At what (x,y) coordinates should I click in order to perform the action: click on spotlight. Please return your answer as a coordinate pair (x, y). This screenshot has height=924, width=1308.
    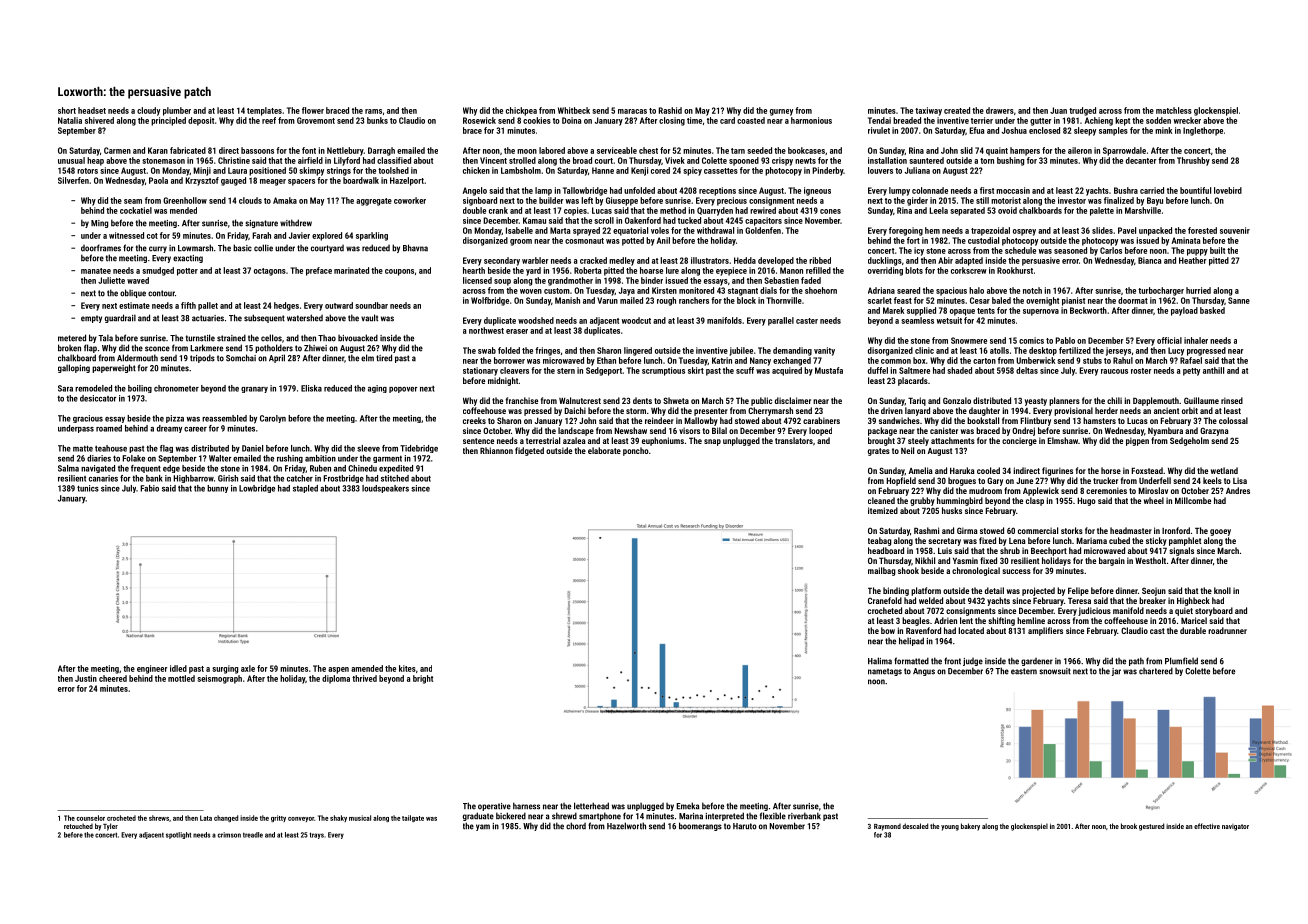
    Looking at the image, I should click on (178, 835).
